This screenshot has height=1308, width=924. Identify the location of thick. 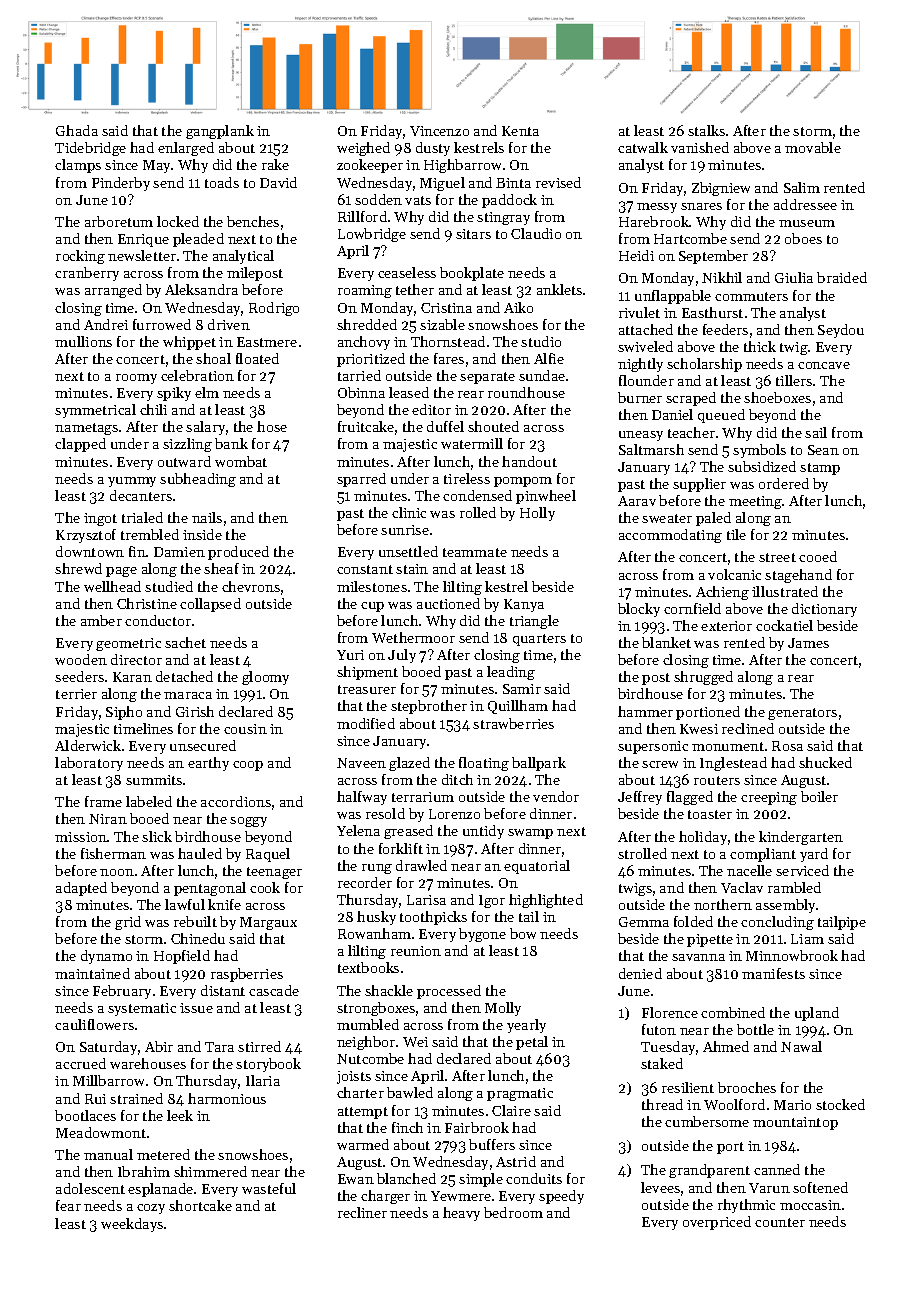
(760, 346).
